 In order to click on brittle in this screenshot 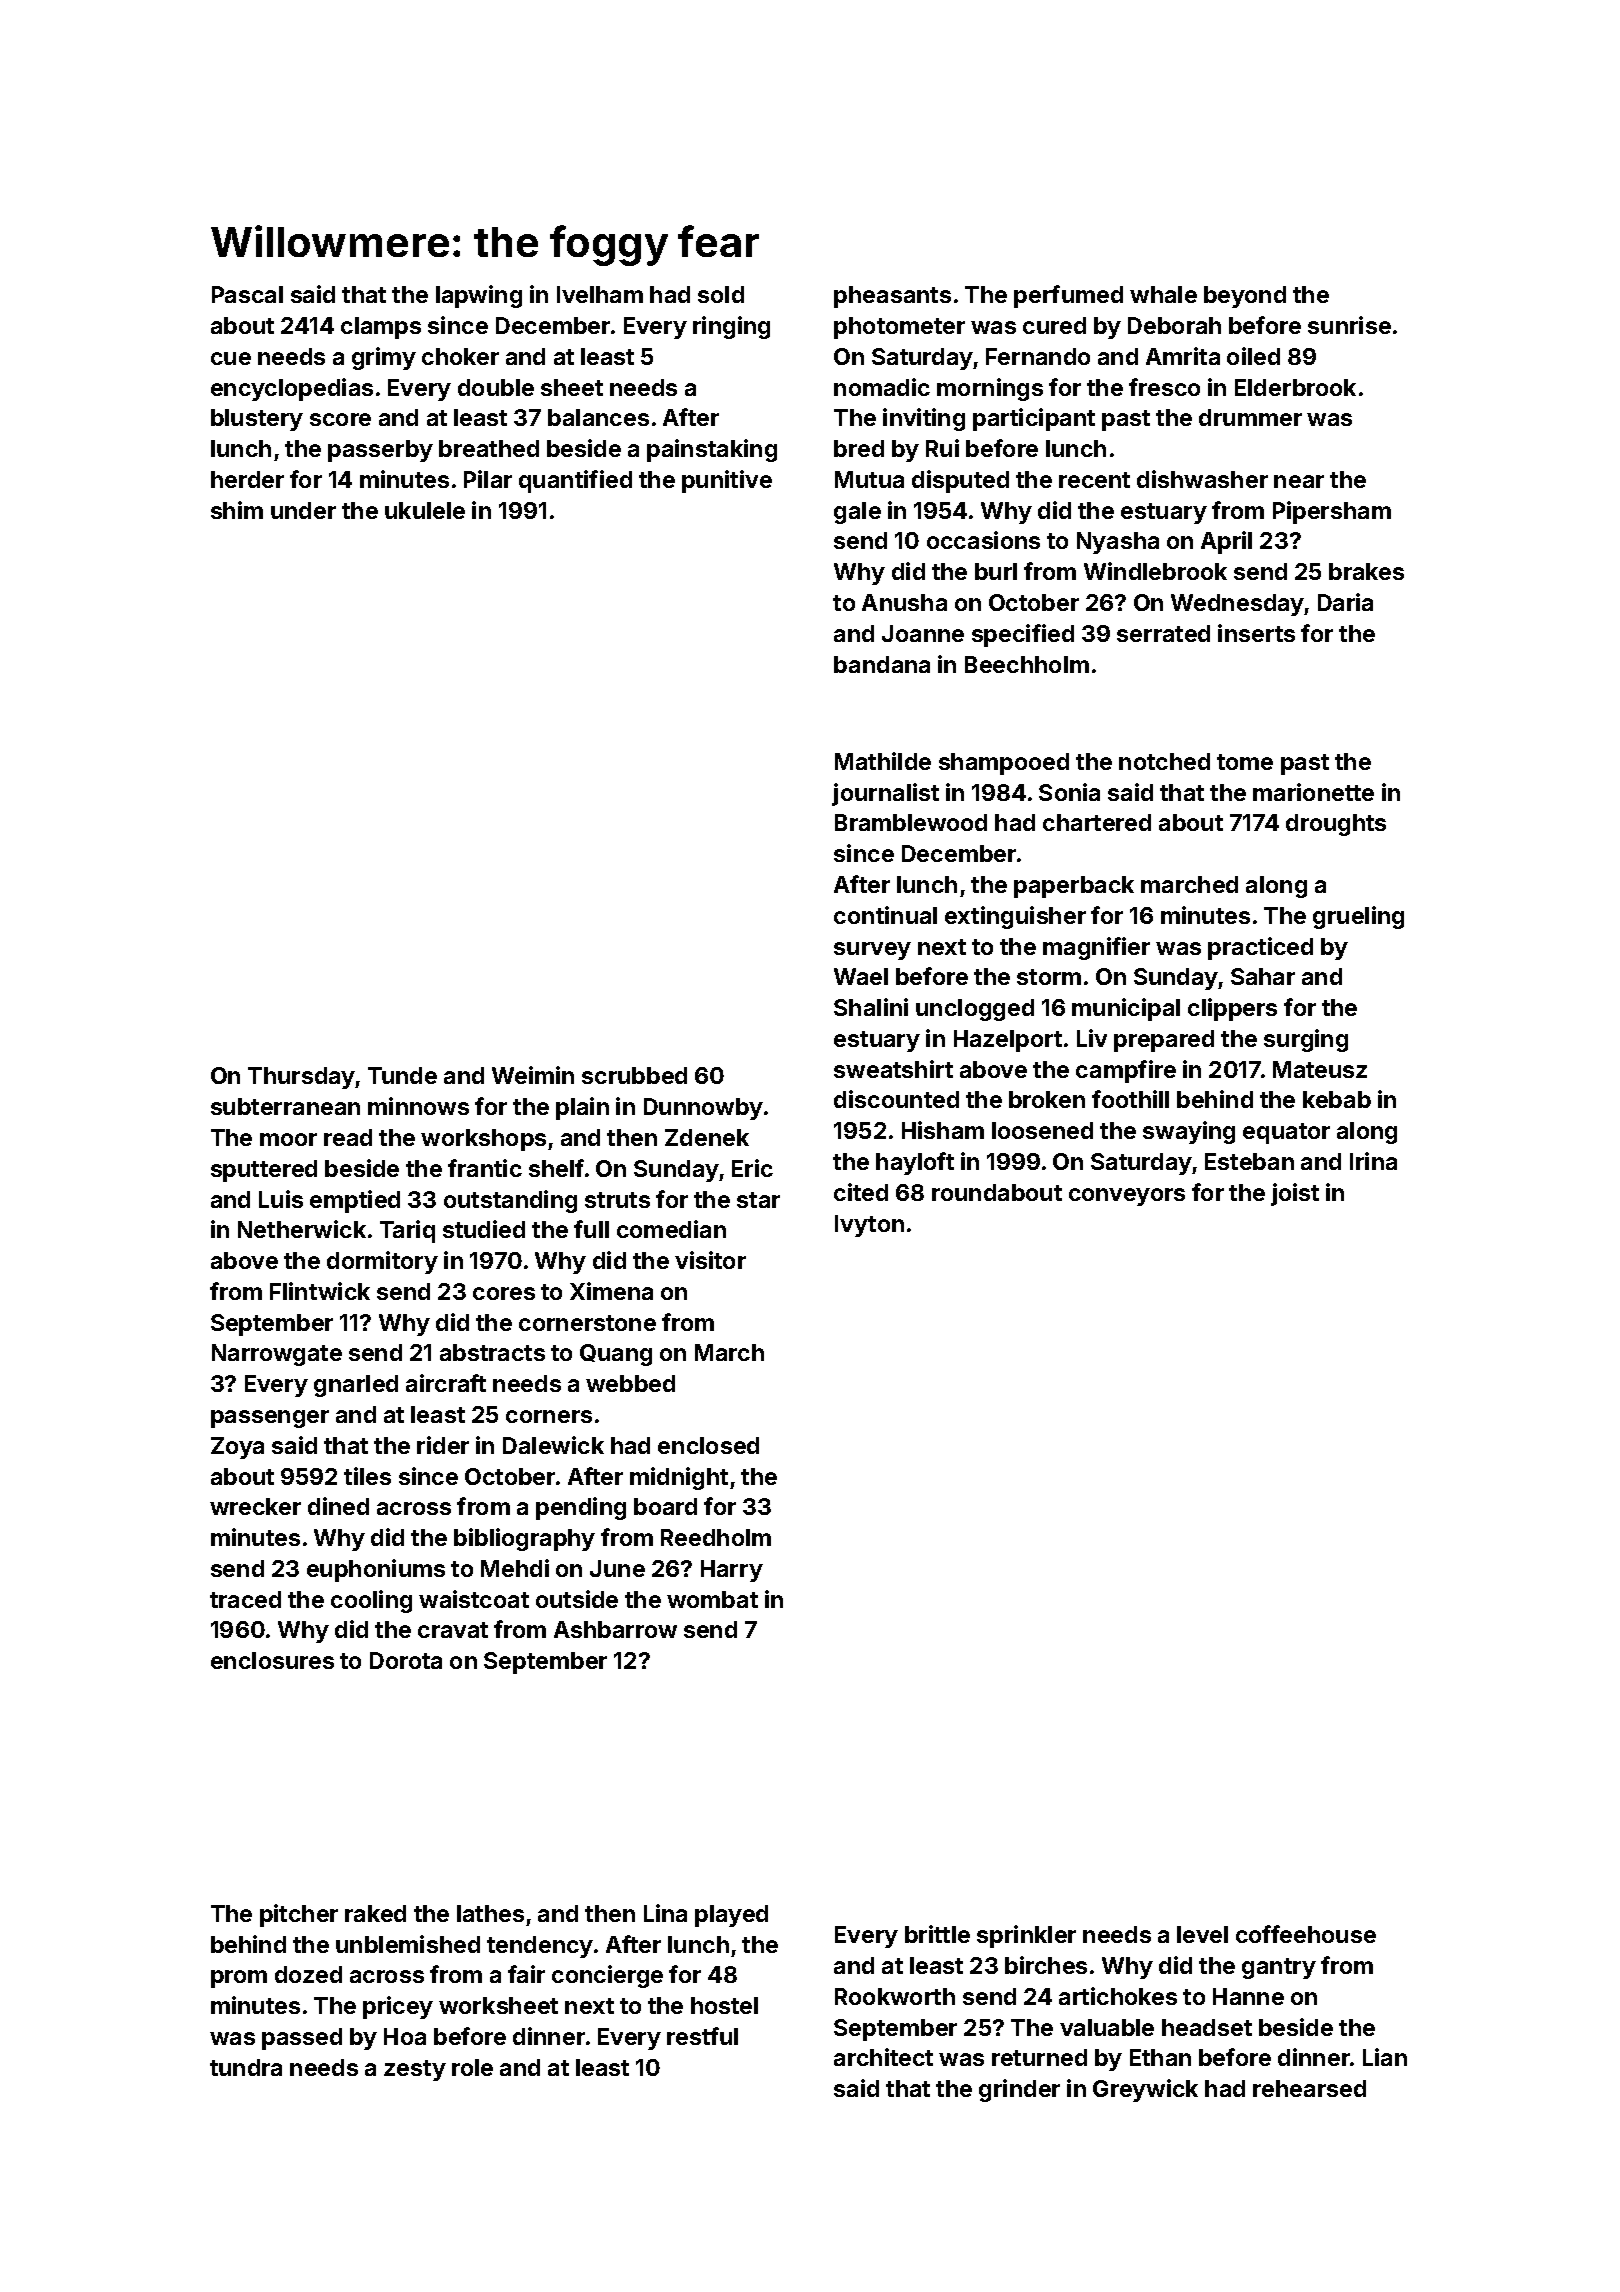, I will do `click(937, 1934)`.
